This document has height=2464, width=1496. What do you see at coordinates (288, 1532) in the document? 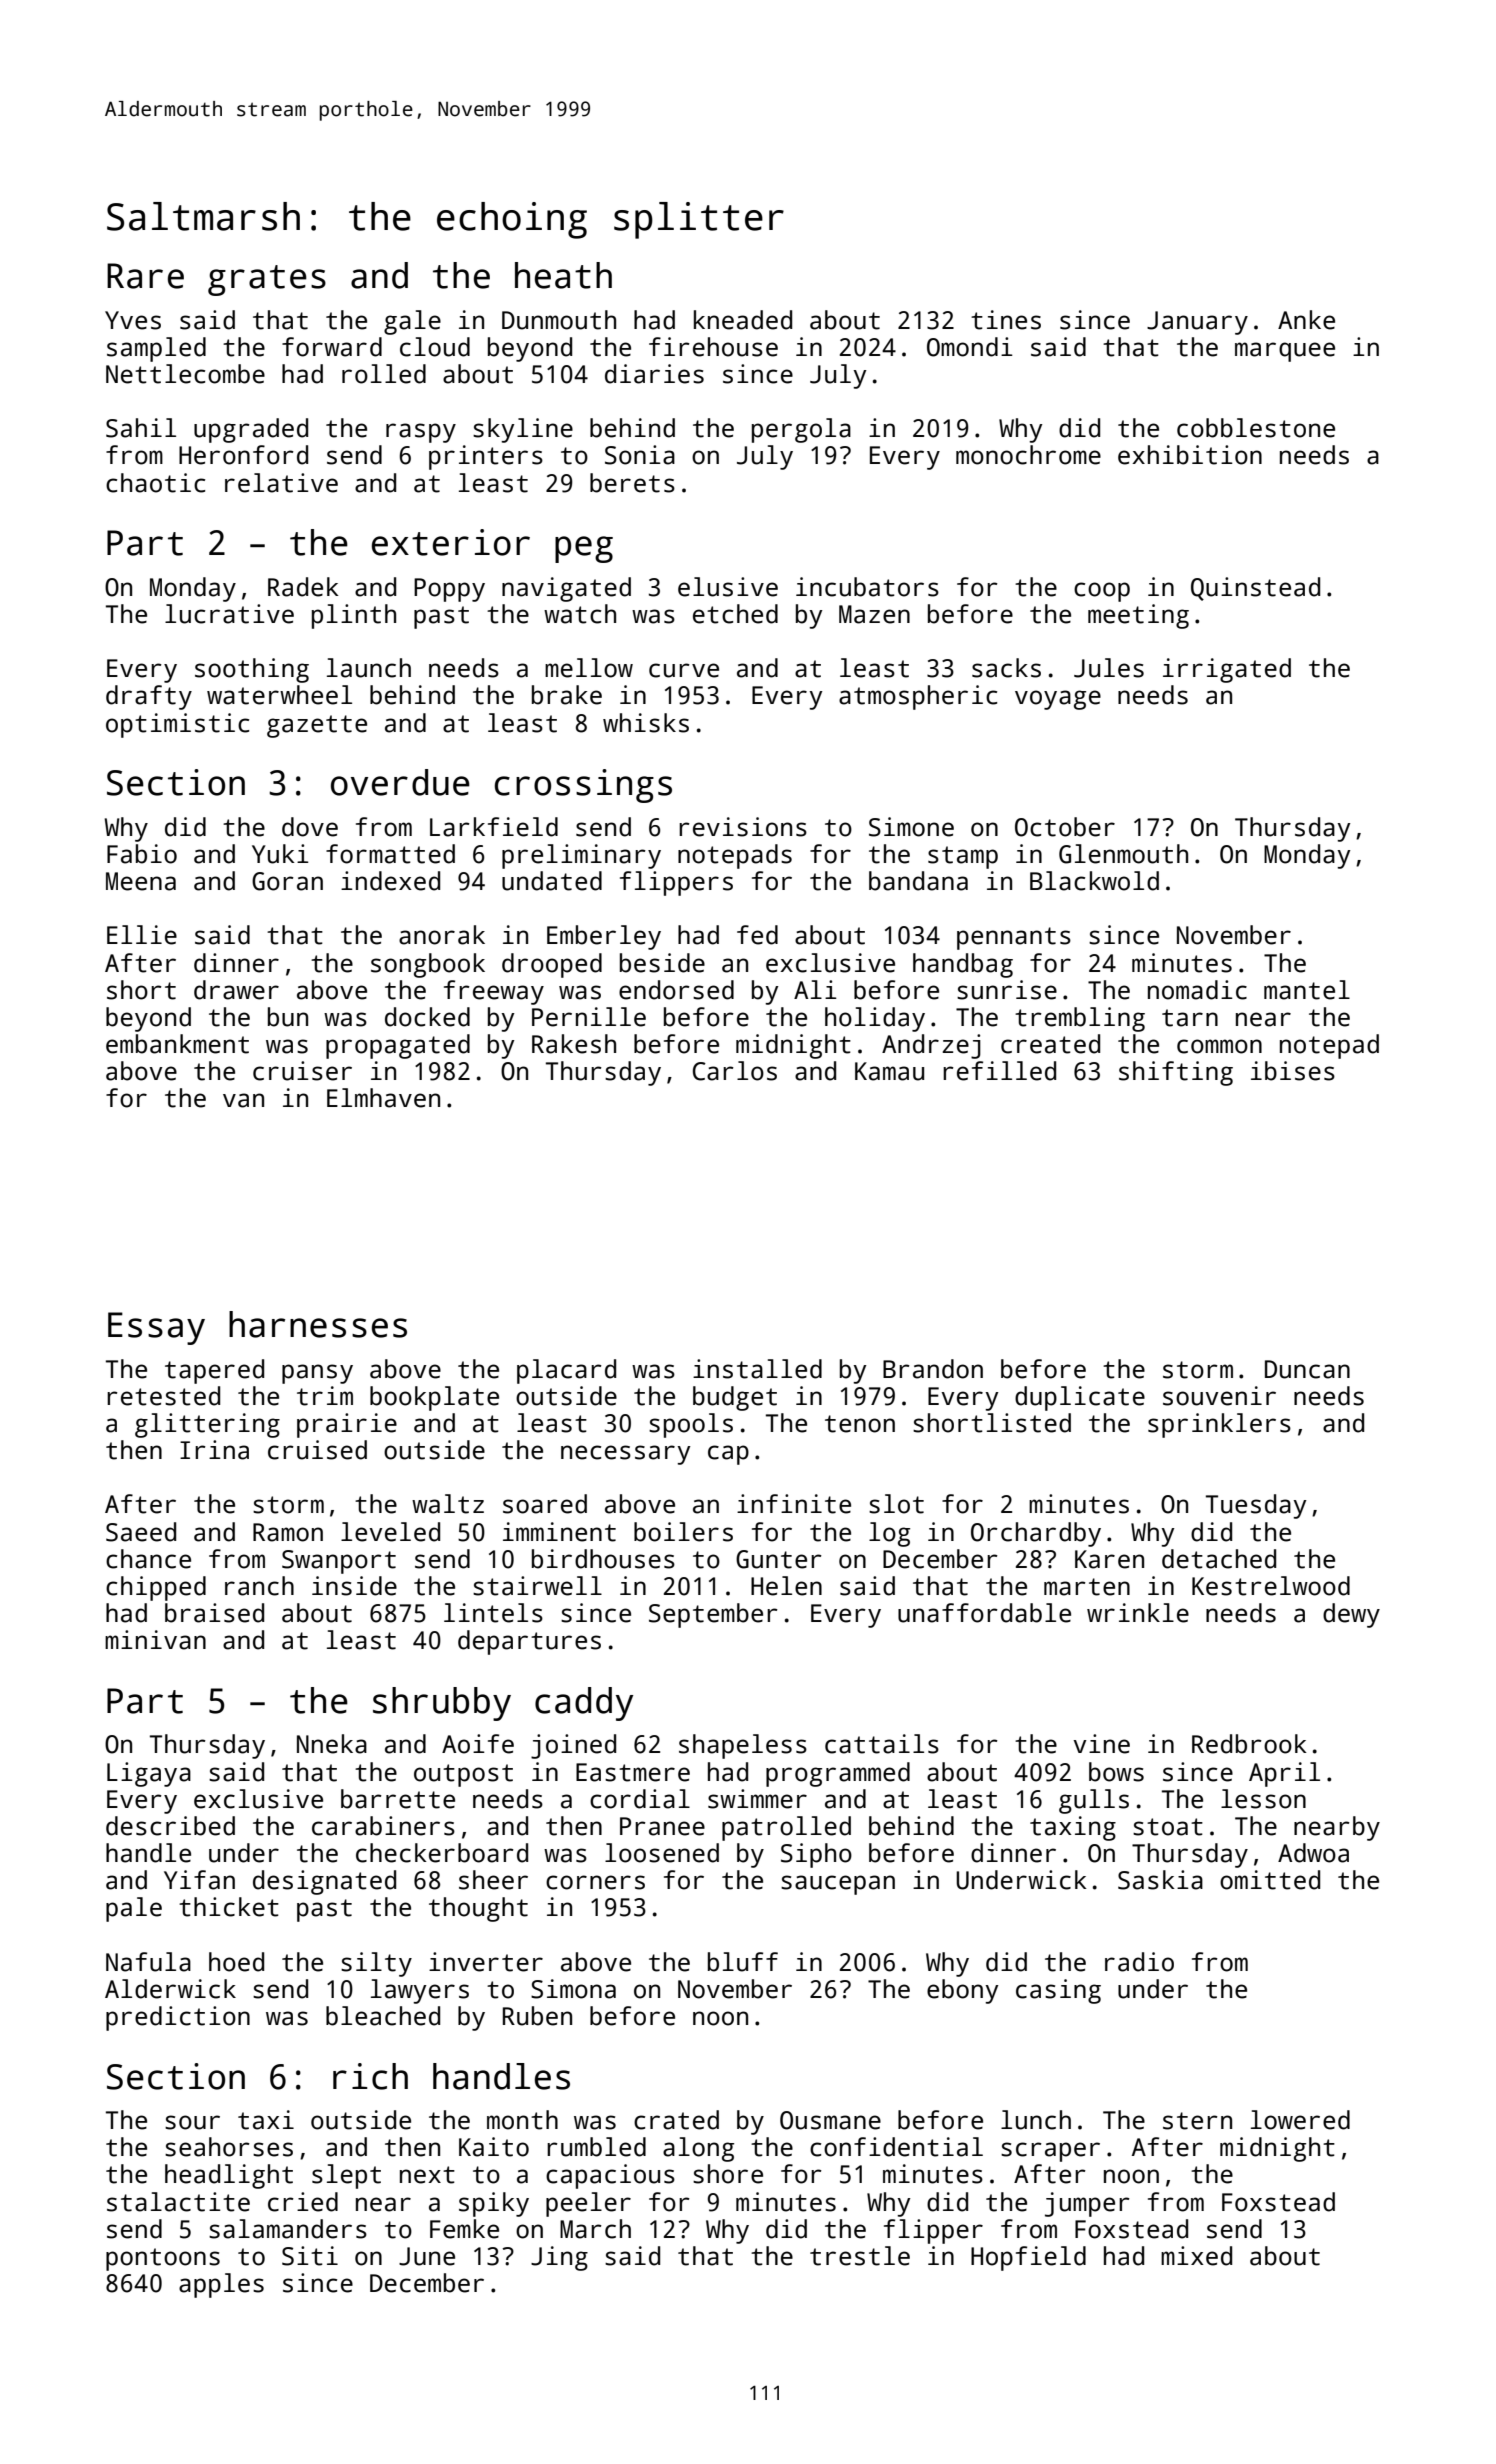
I see `Ramon` at bounding box center [288, 1532].
